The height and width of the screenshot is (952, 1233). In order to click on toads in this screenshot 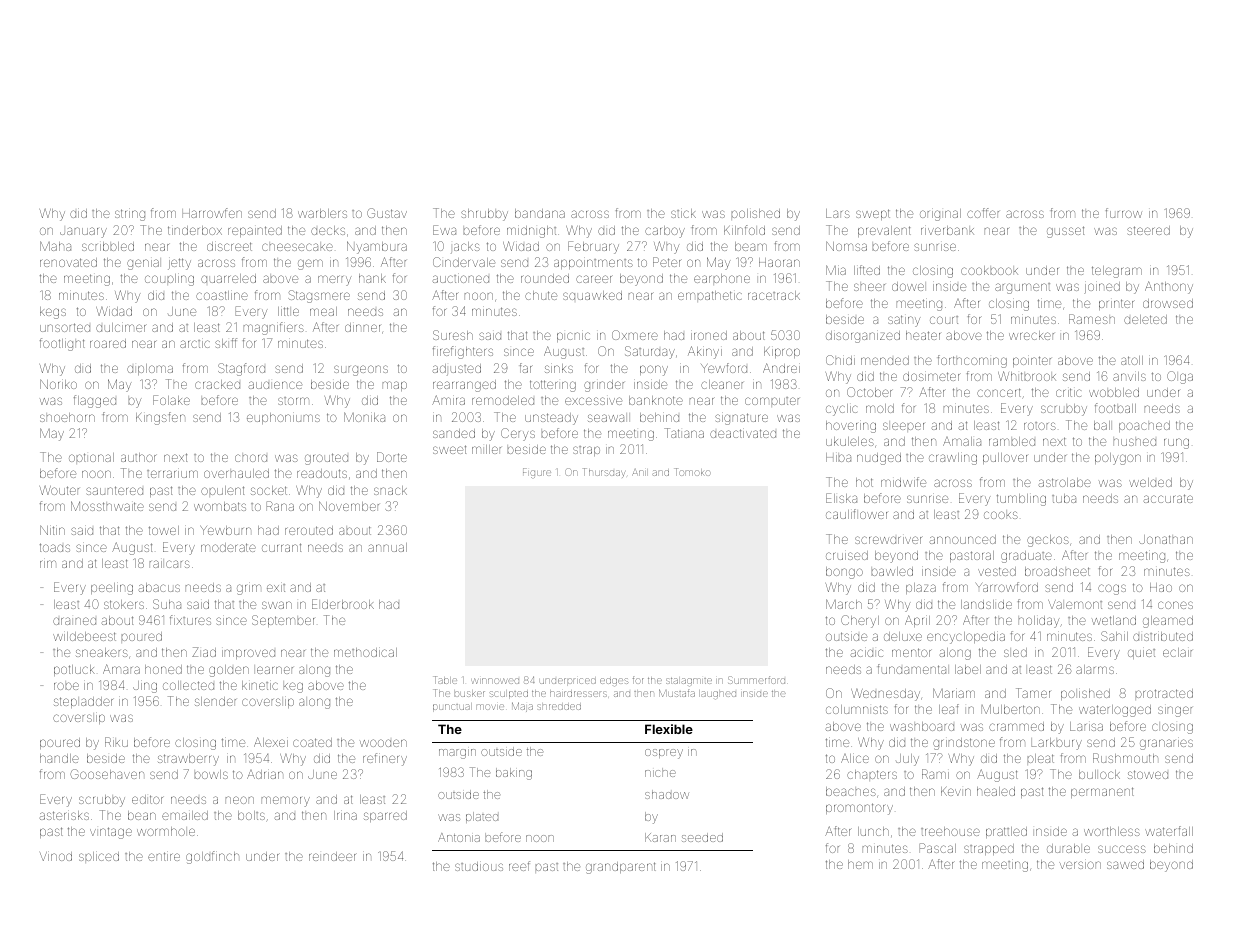, I will do `click(55, 547)`.
